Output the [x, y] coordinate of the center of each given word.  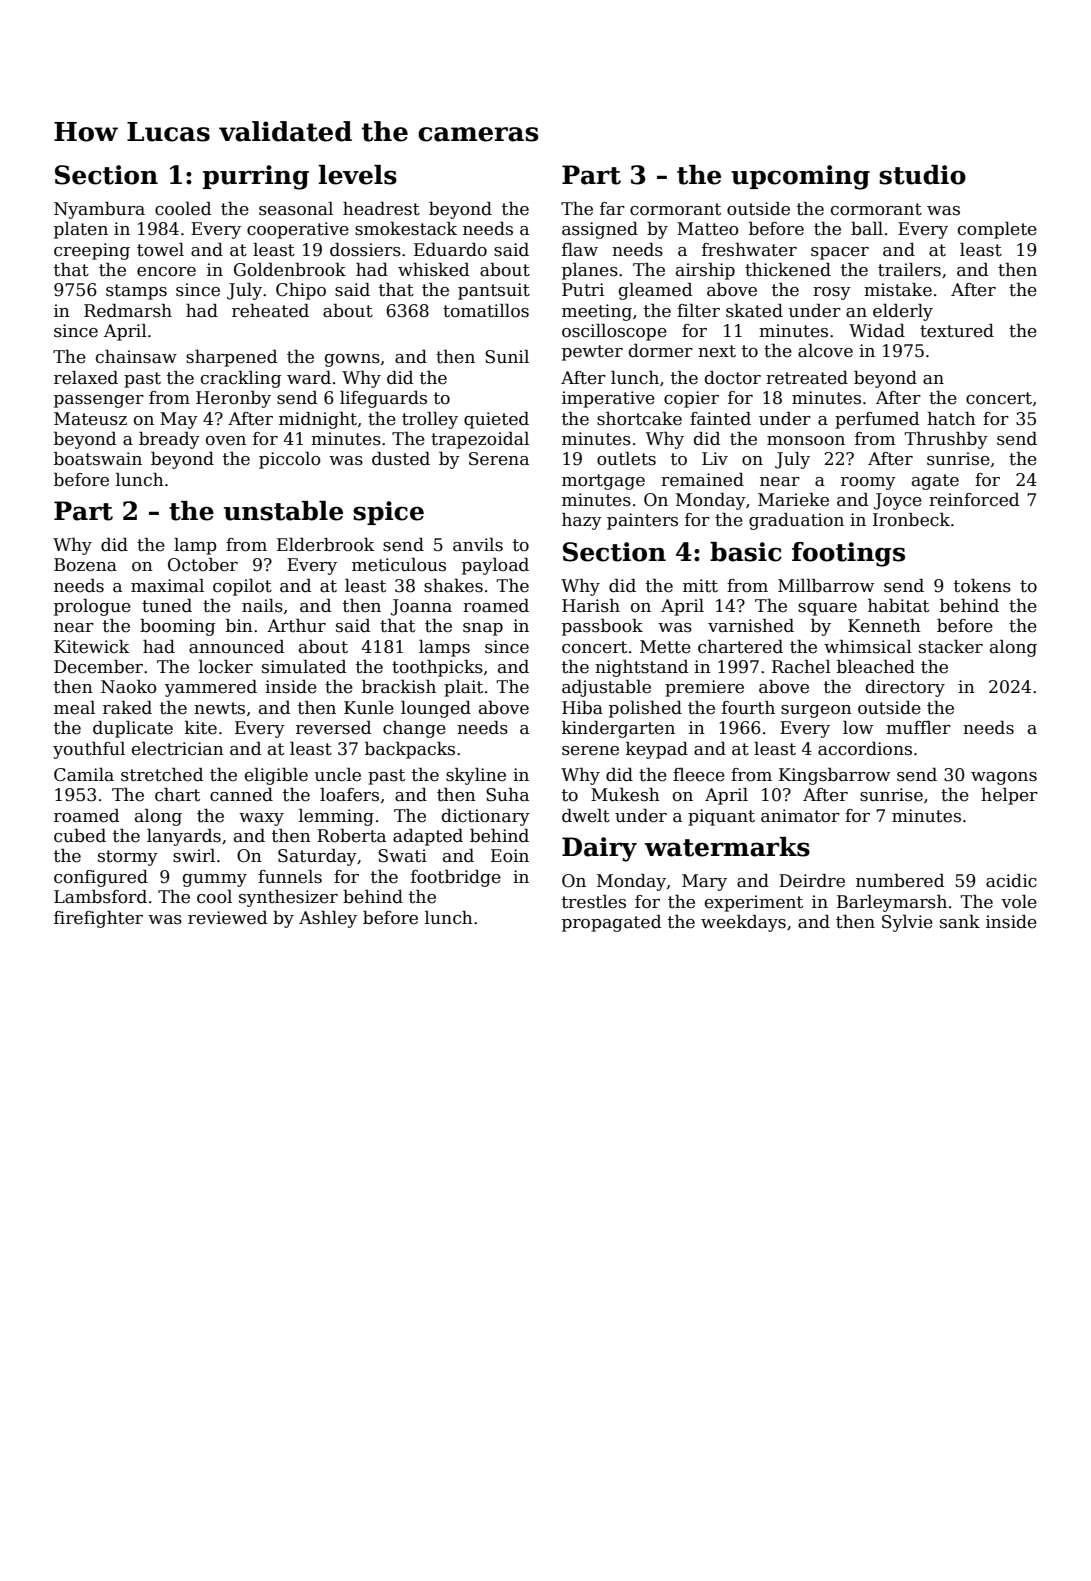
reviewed [227, 918]
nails [262, 606]
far [612, 209]
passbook [602, 627]
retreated [807, 378]
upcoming [800, 177]
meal [74, 708]
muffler [918, 728]
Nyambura [99, 210]
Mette [665, 647]
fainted [720, 419]
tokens [982, 586]
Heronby [233, 399]
